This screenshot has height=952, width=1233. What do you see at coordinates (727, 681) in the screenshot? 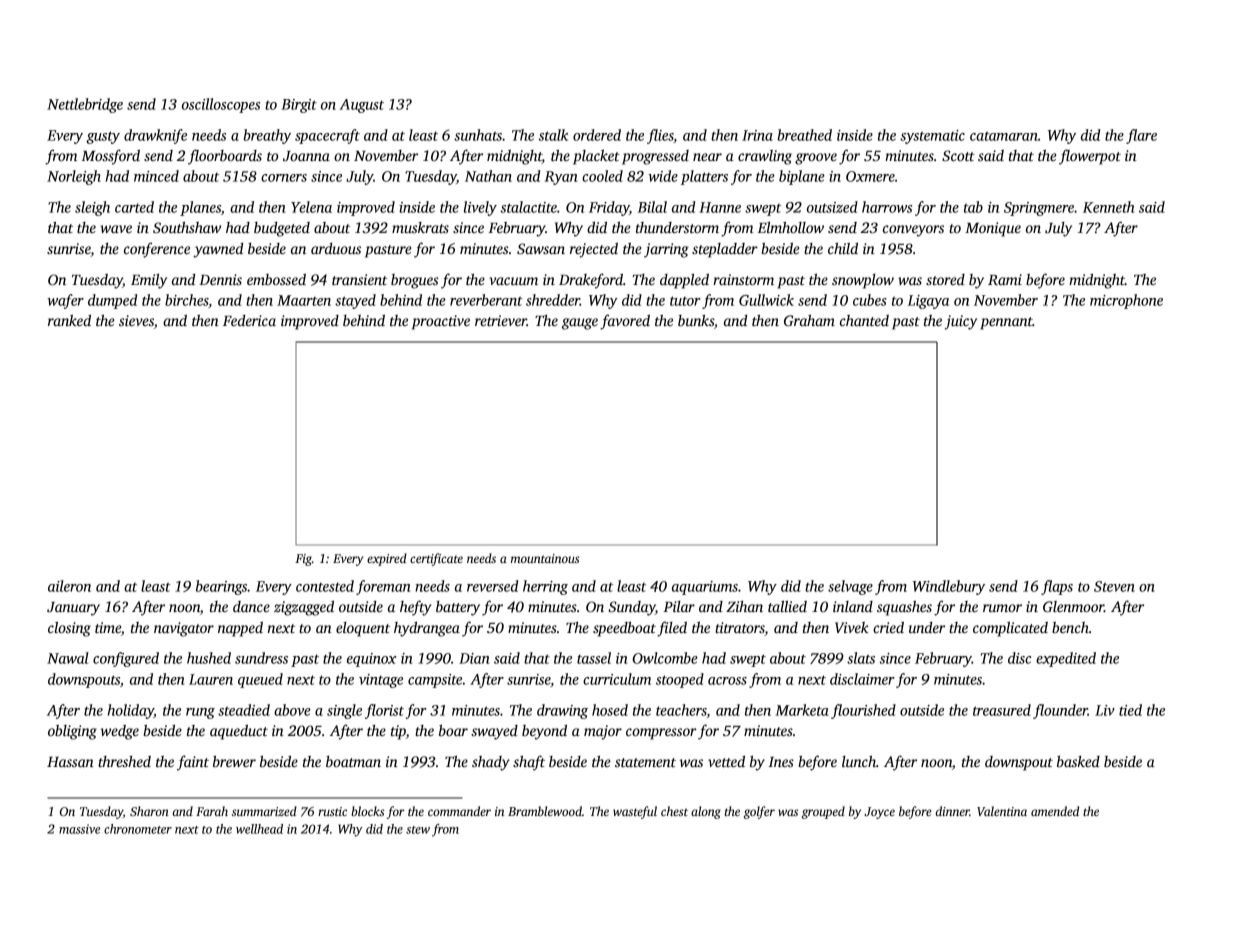
I see `across` at bounding box center [727, 681].
